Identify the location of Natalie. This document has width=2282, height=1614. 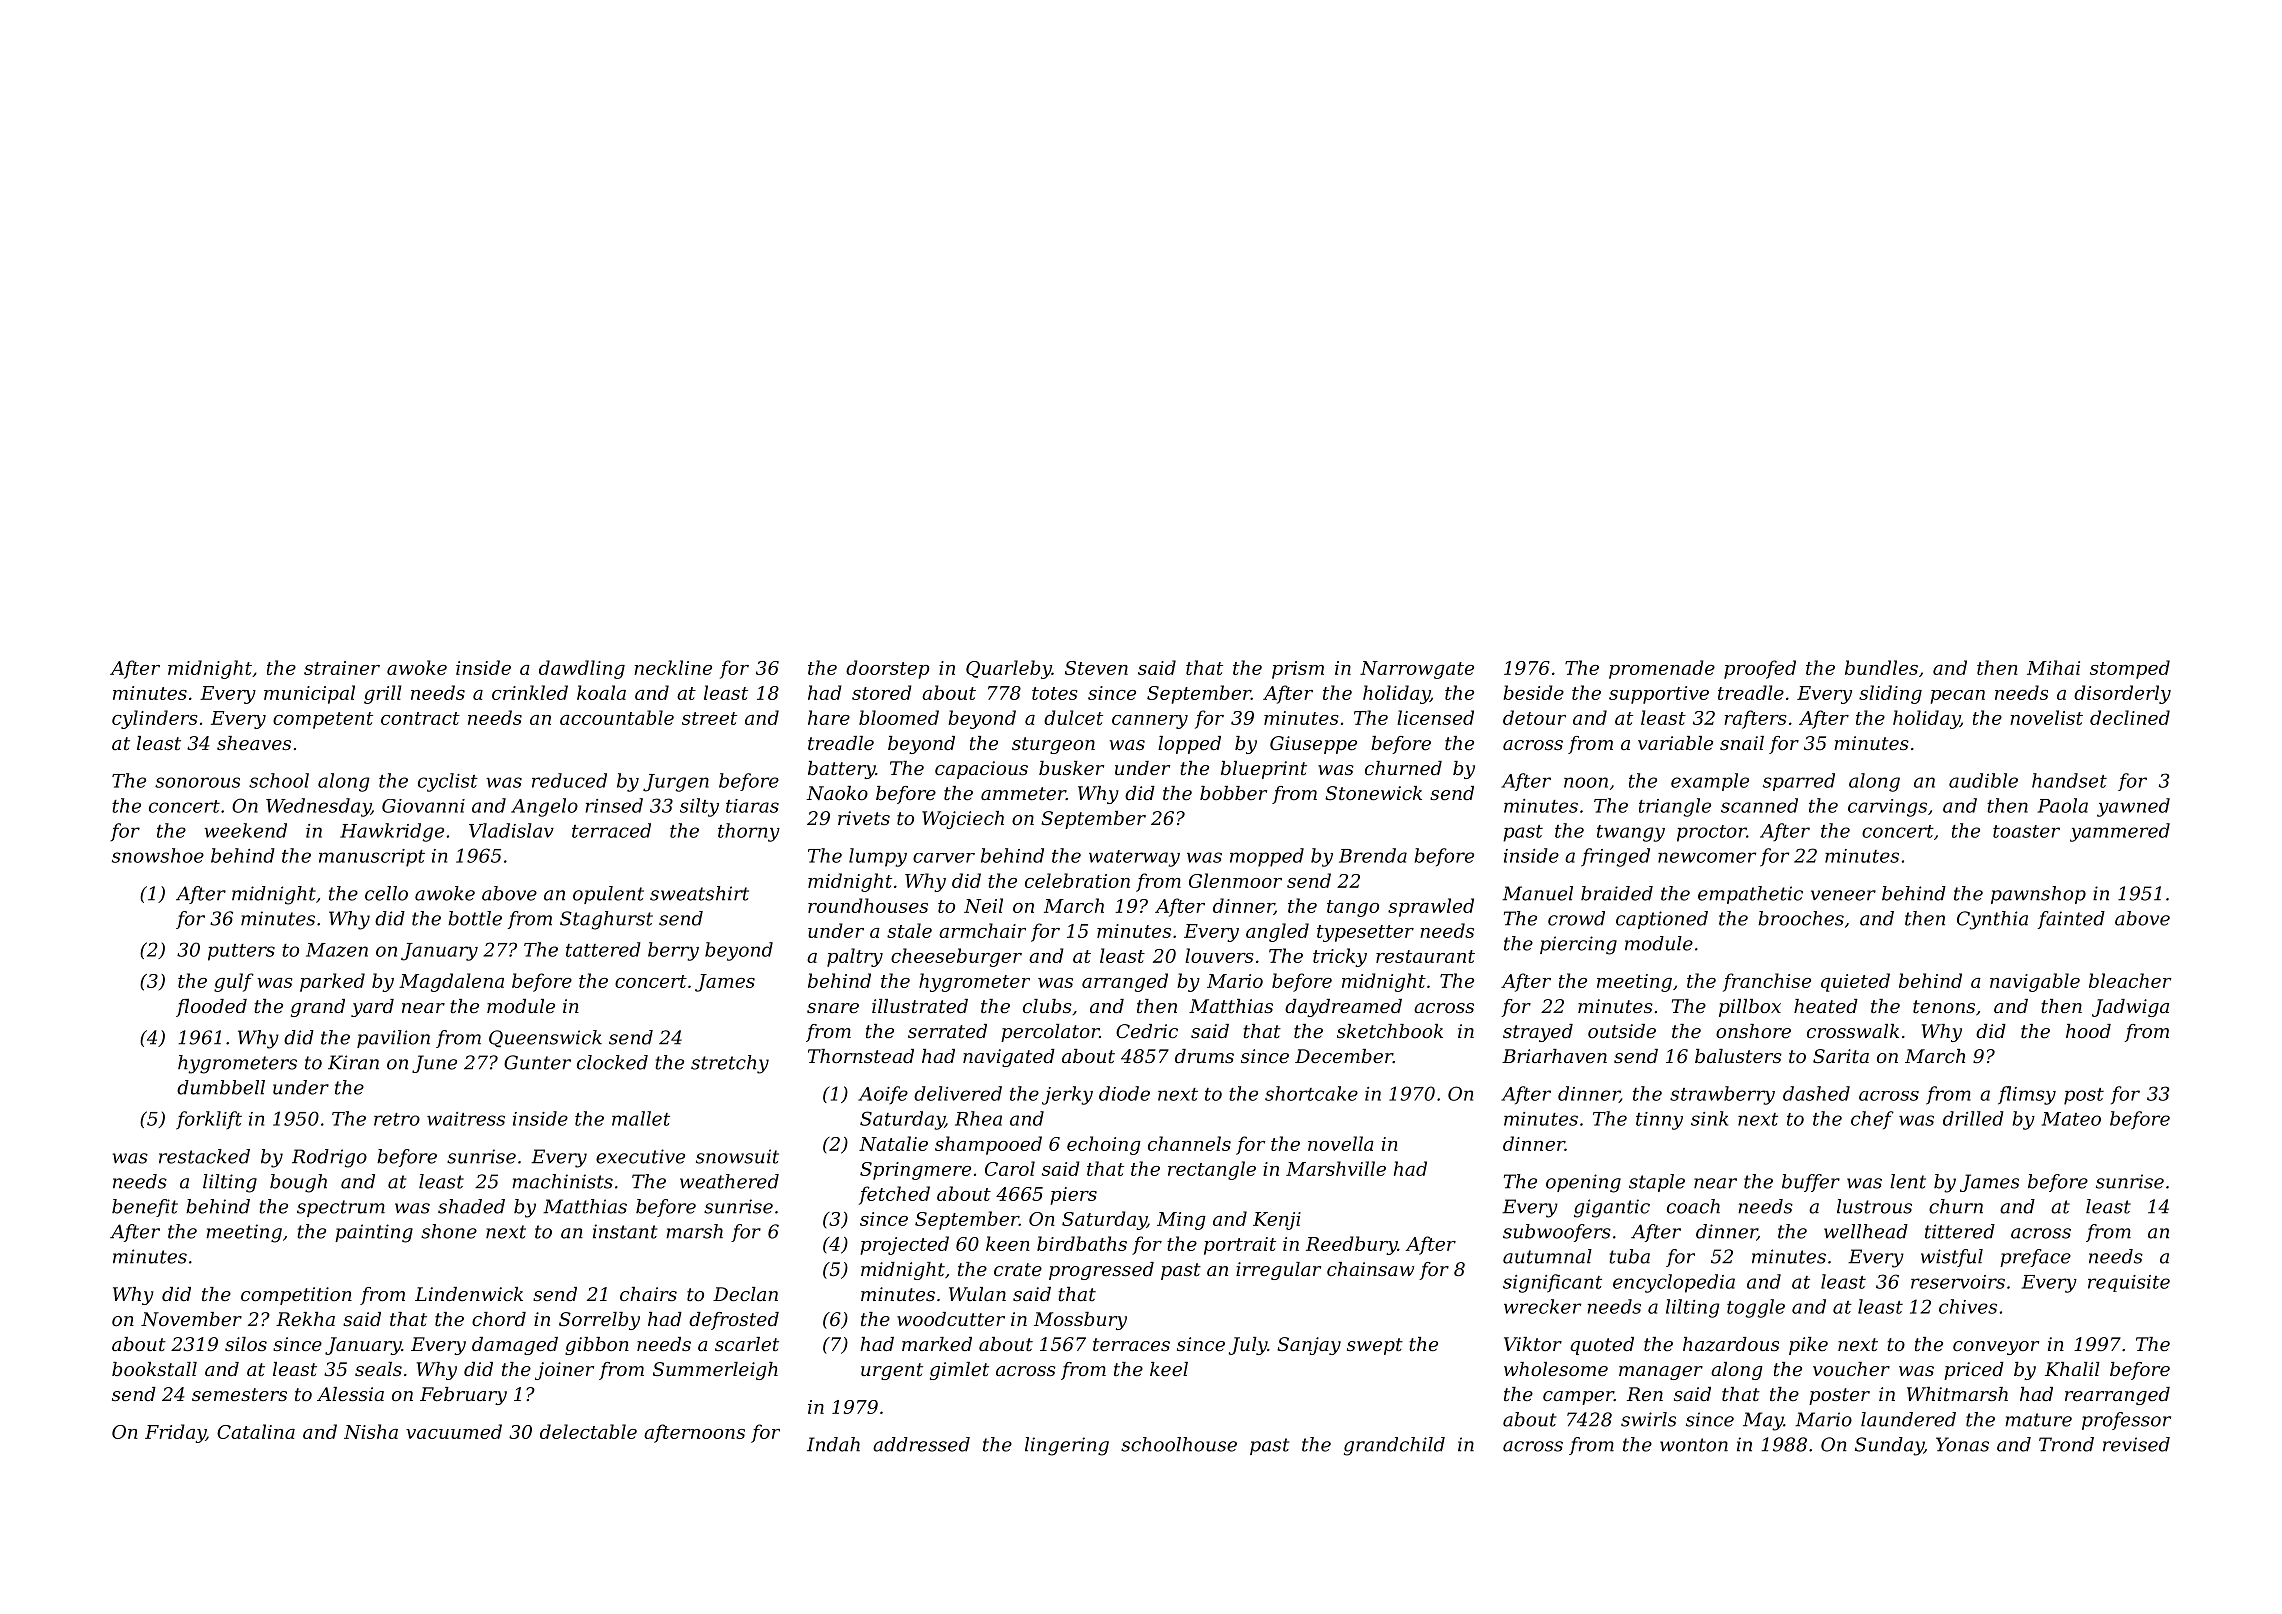
(893, 1143).
